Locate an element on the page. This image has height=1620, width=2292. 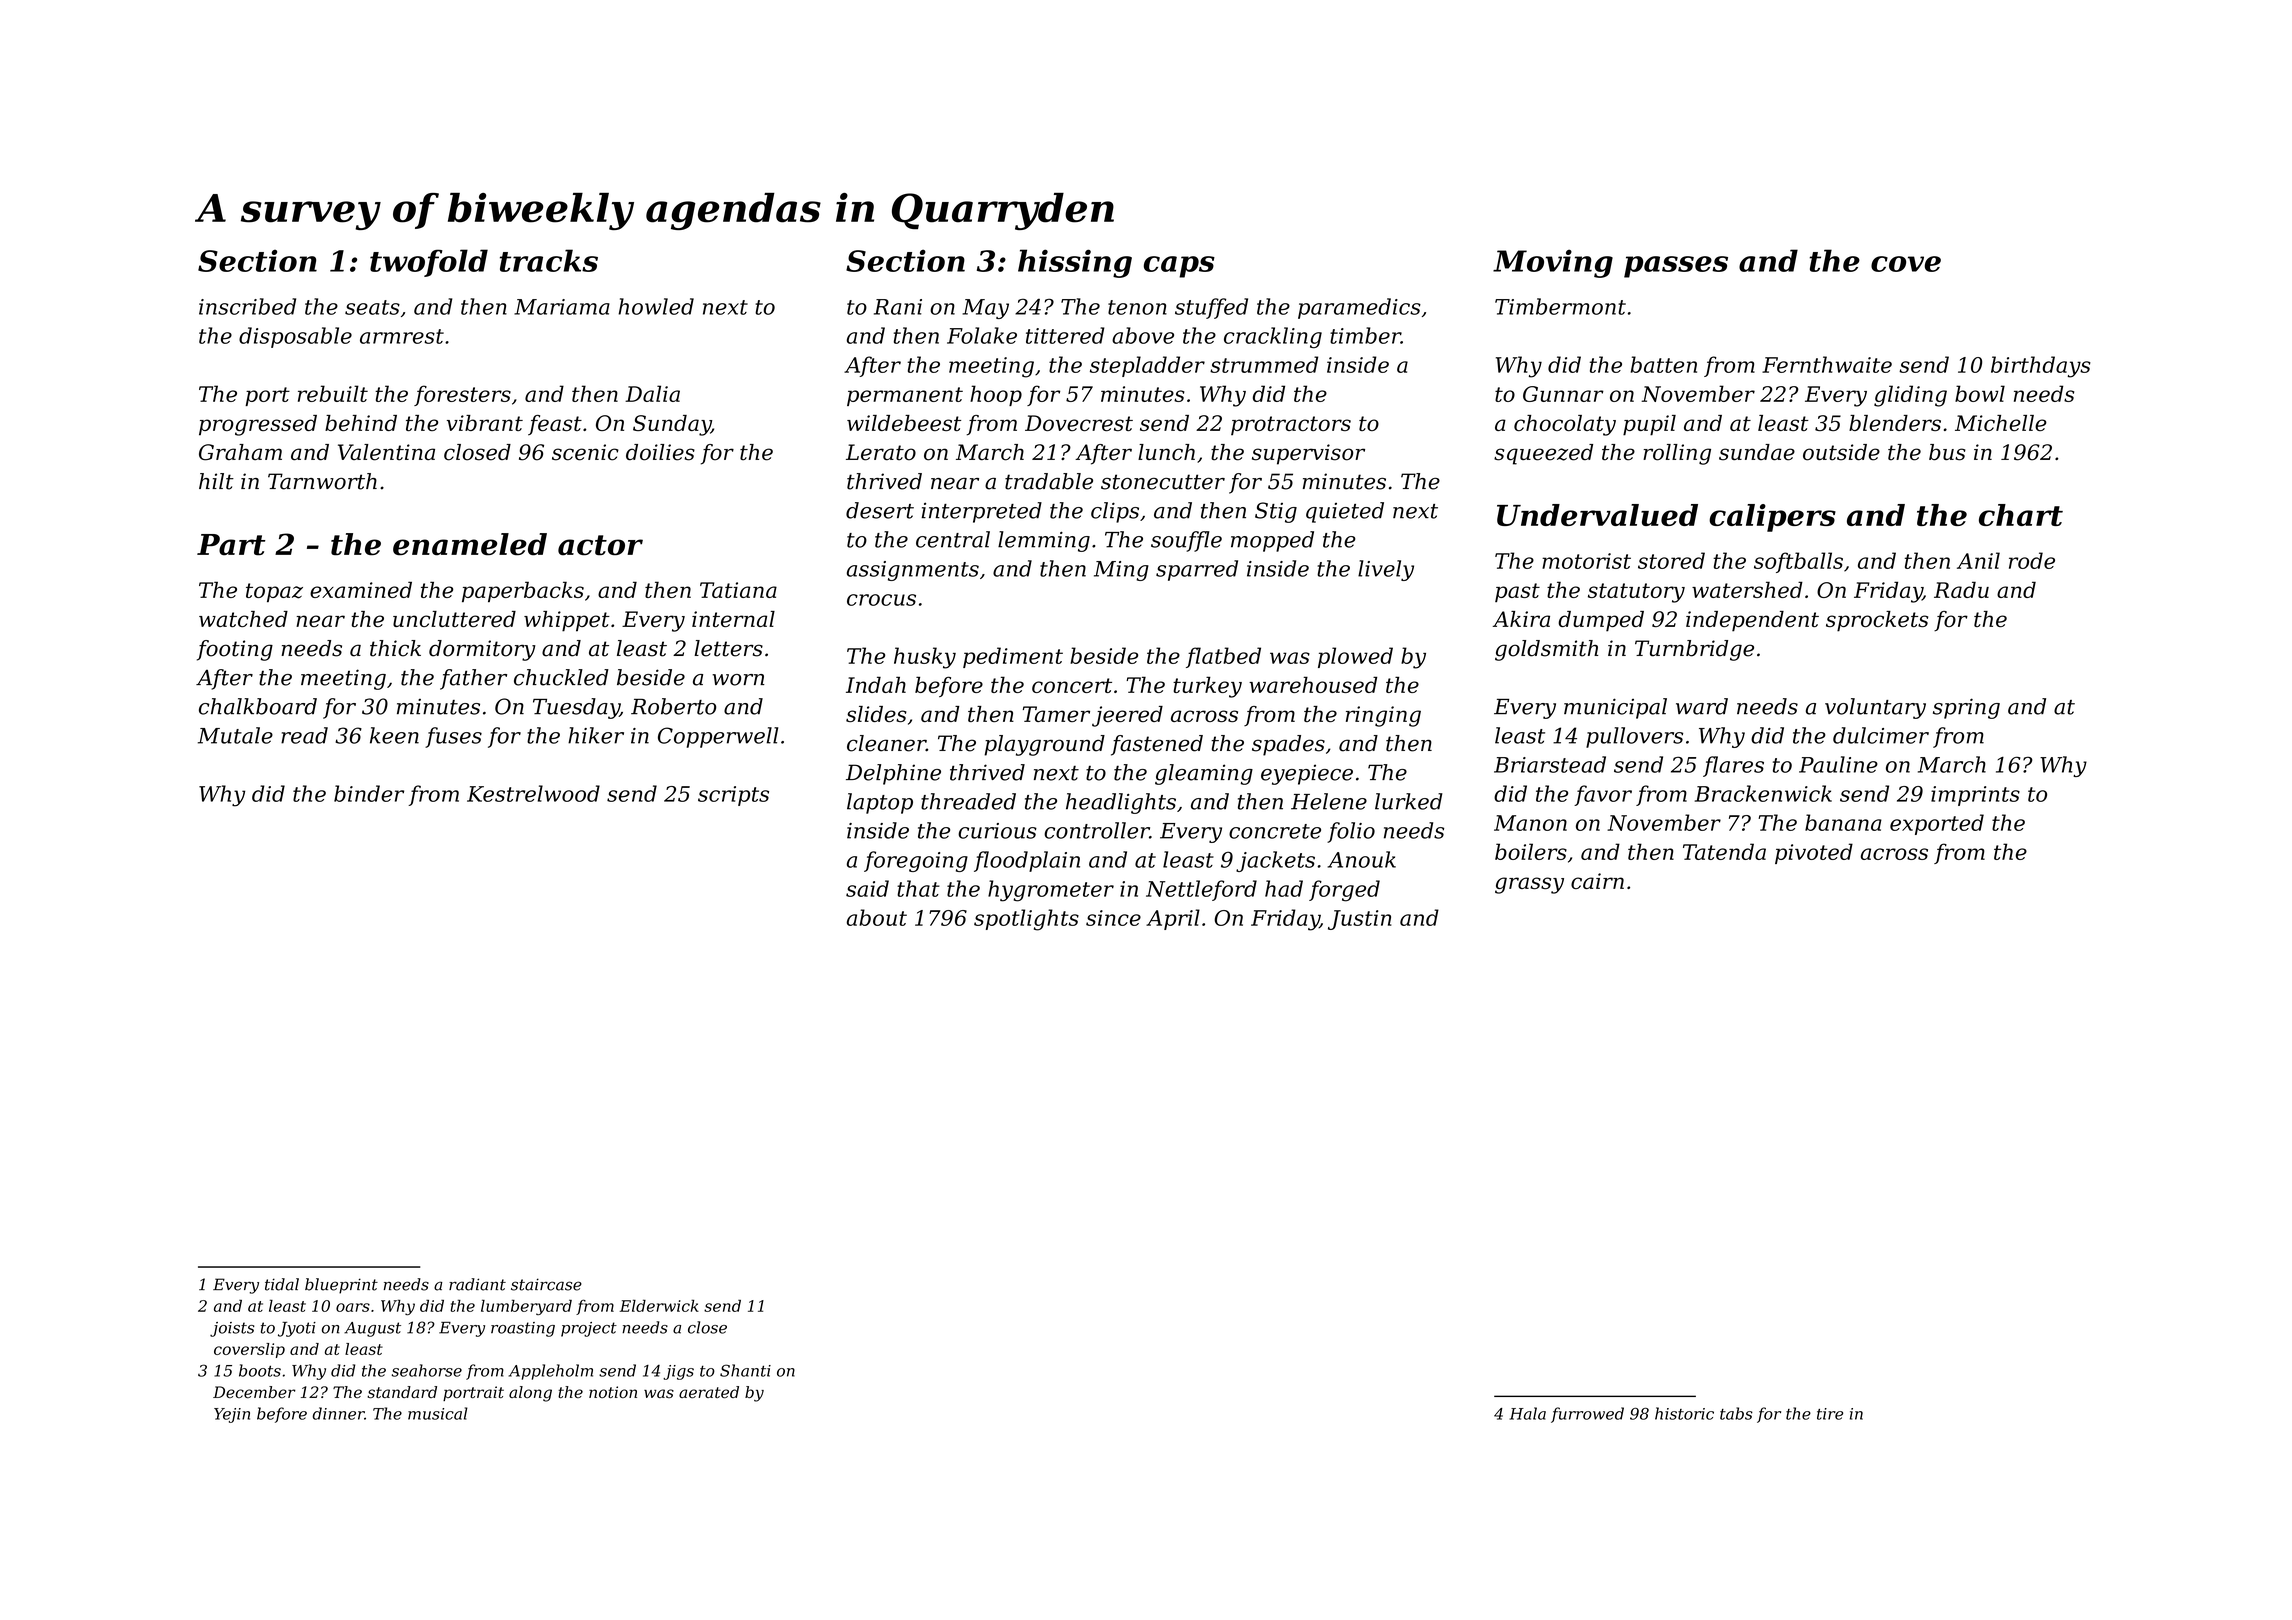
passes is located at coordinates (1676, 267).
